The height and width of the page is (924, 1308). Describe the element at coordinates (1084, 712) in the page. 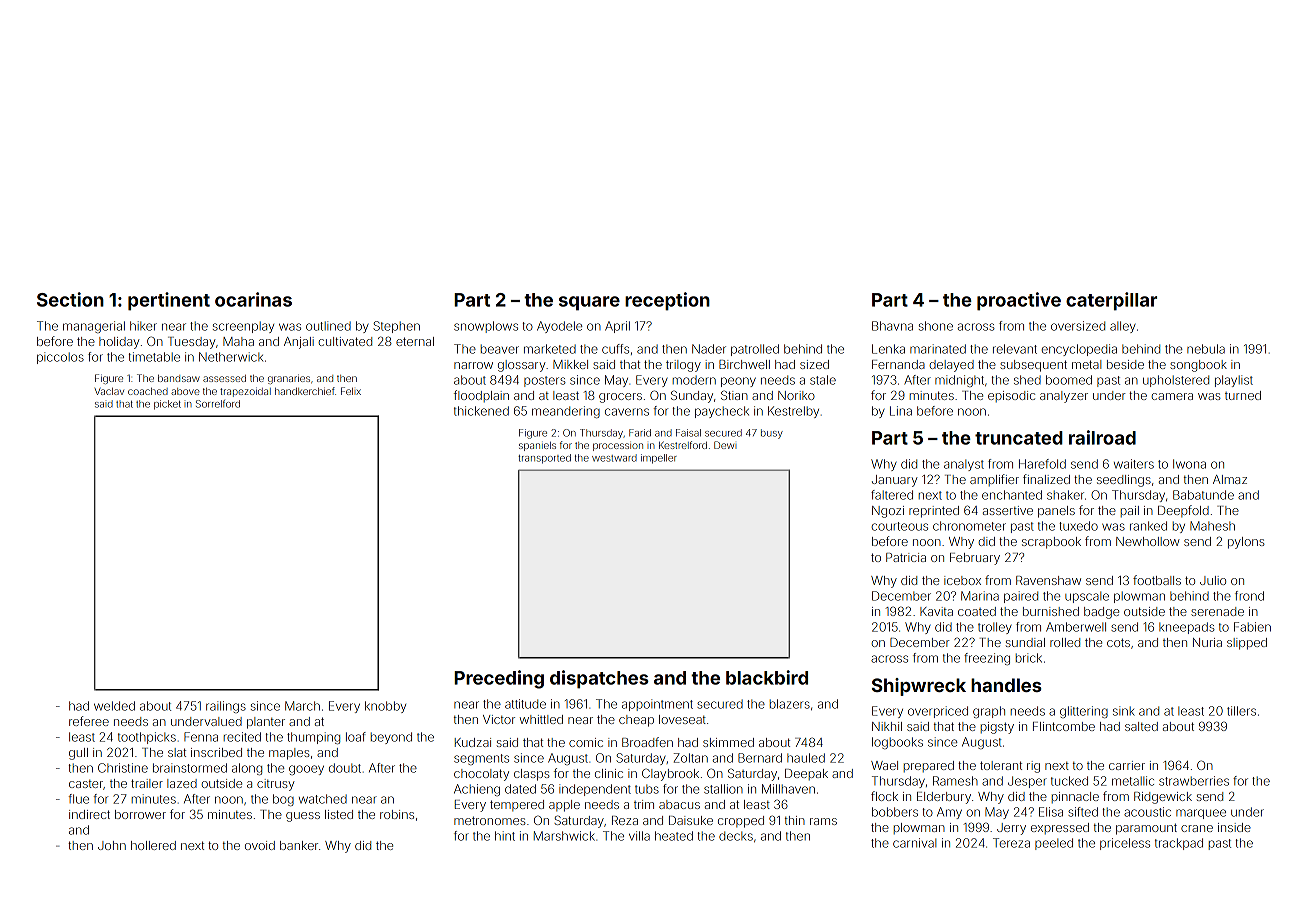

I see `glittering` at that location.
